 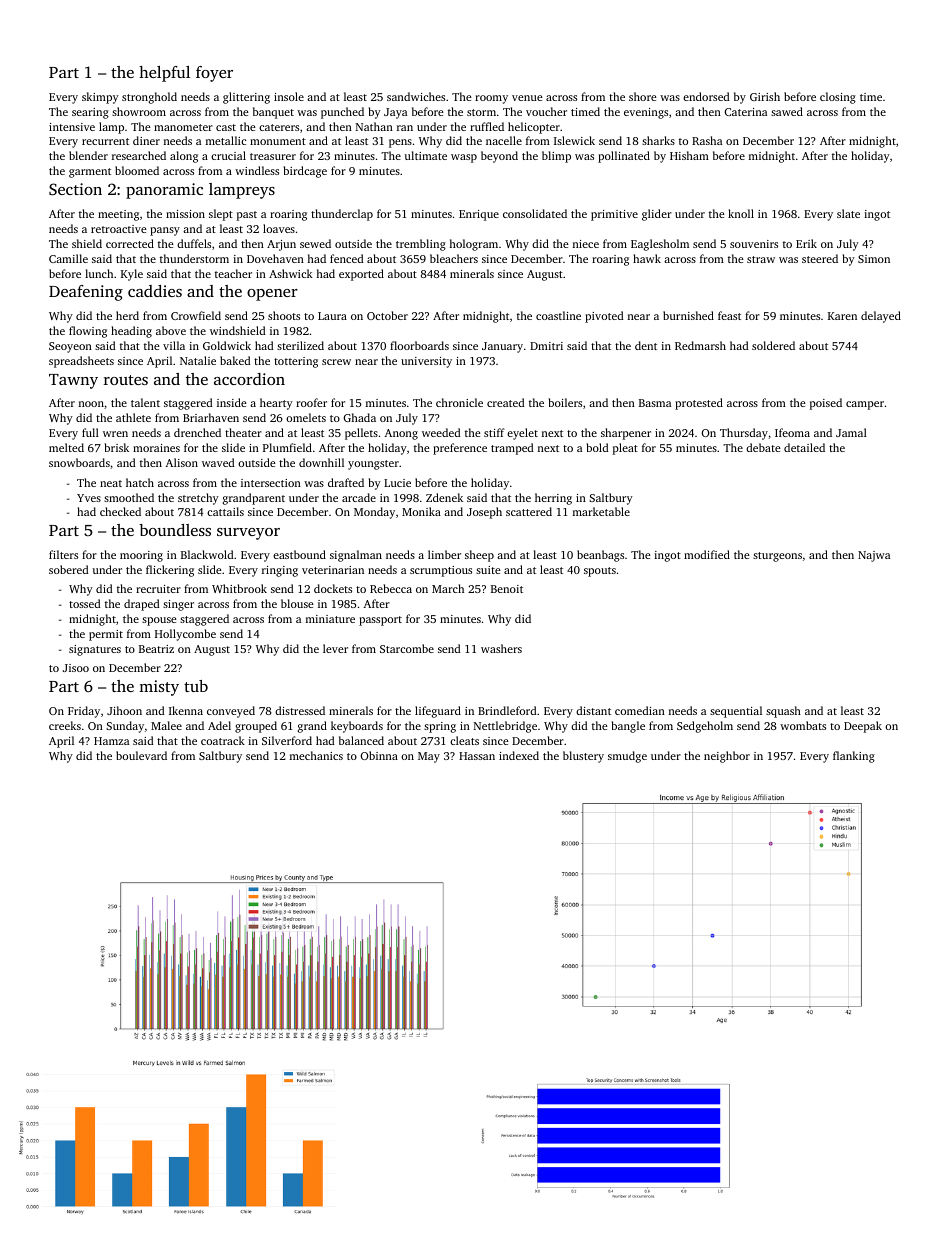 What do you see at coordinates (838, 98) in the image?
I see `closing` at bounding box center [838, 98].
